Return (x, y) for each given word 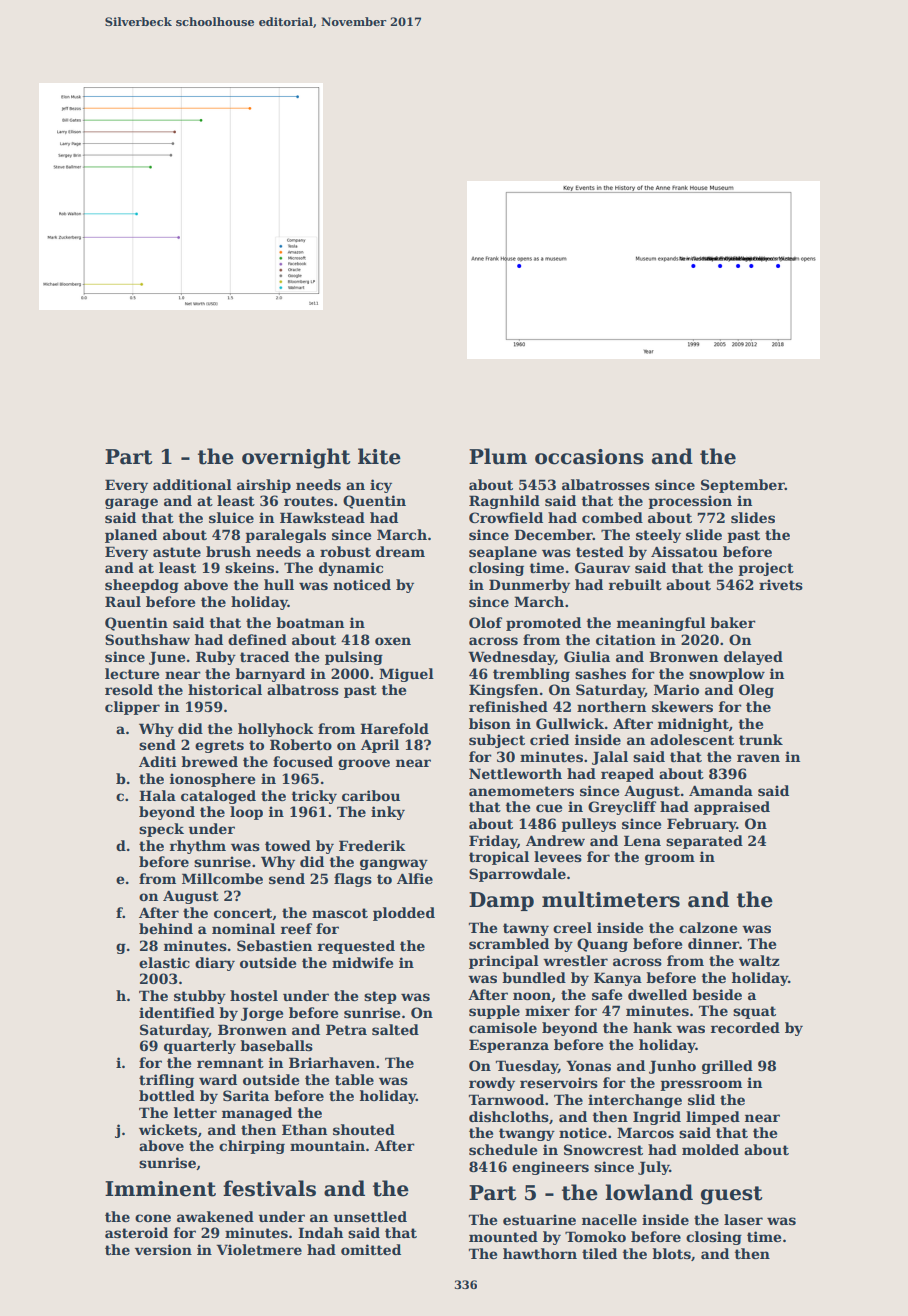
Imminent (160, 1189)
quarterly (200, 1047)
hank (652, 1027)
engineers (550, 1168)
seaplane (503, 553)
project (766, 569)
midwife (362, 962)
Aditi (158, 761)
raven (758, 758)
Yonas (588, 1065)
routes (308, 501)
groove (364, 764)
